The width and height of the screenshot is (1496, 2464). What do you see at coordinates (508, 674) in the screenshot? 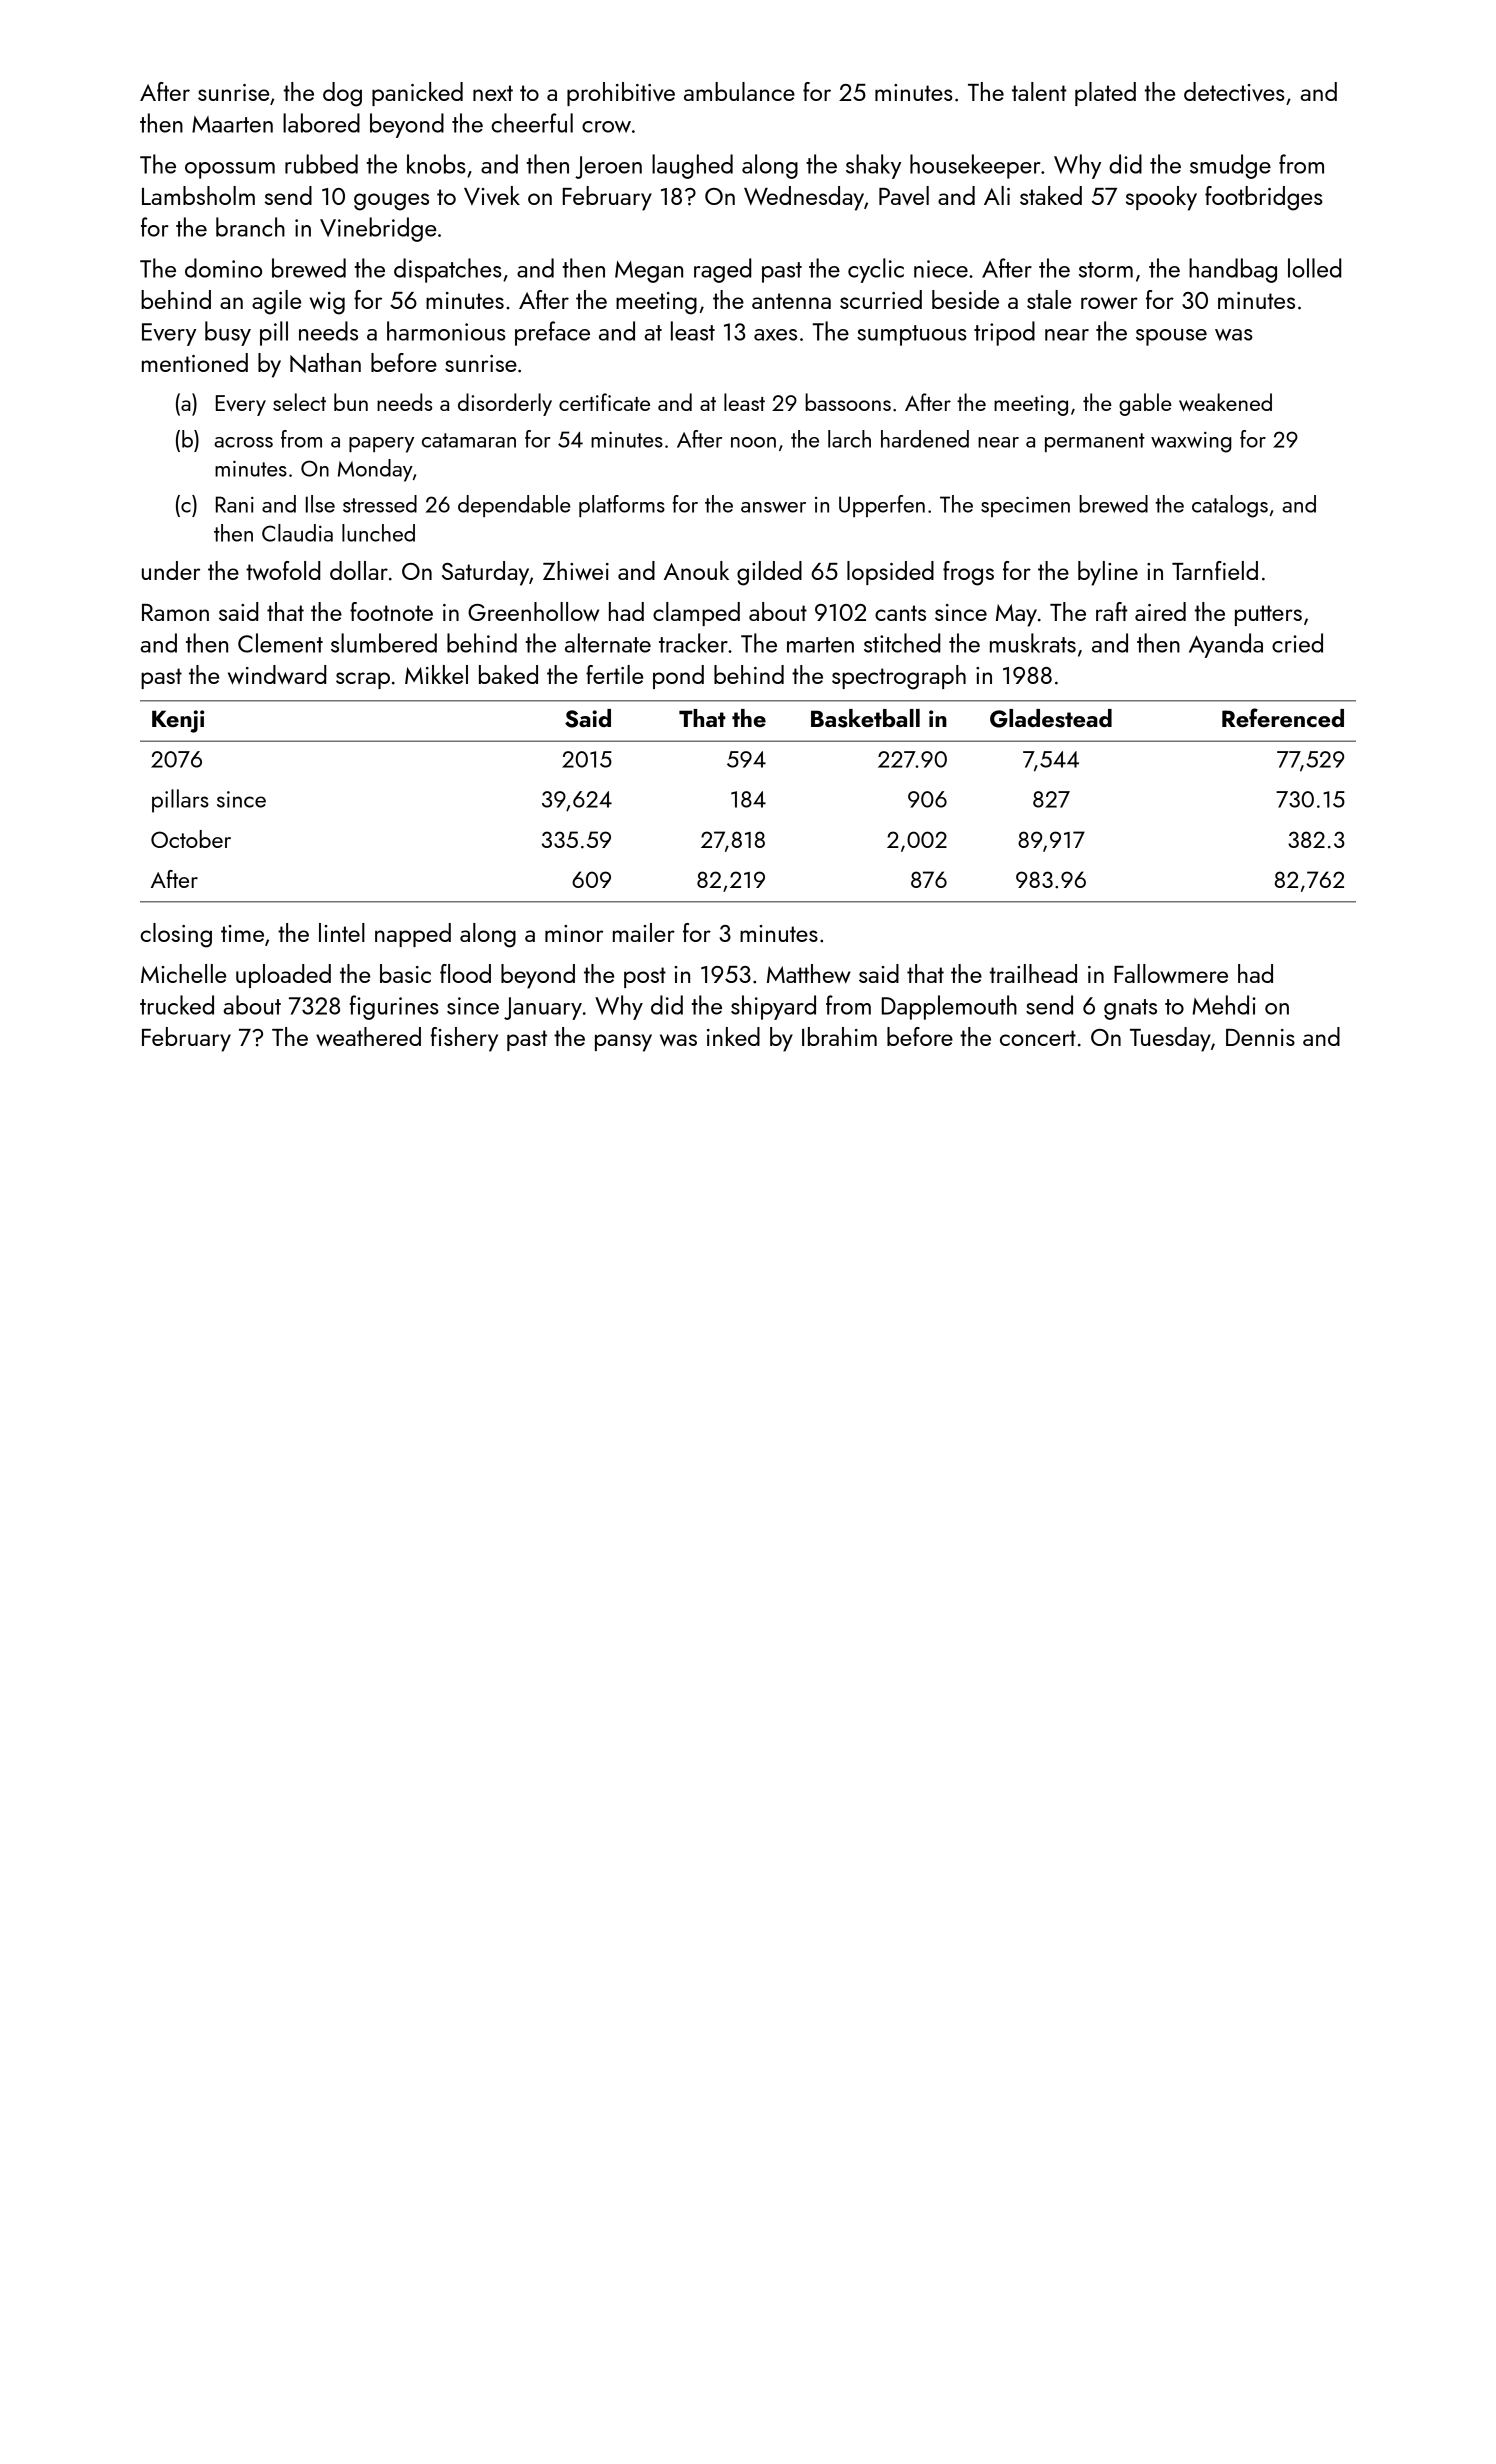
I see `baked` at bounding box center [508, 674].
